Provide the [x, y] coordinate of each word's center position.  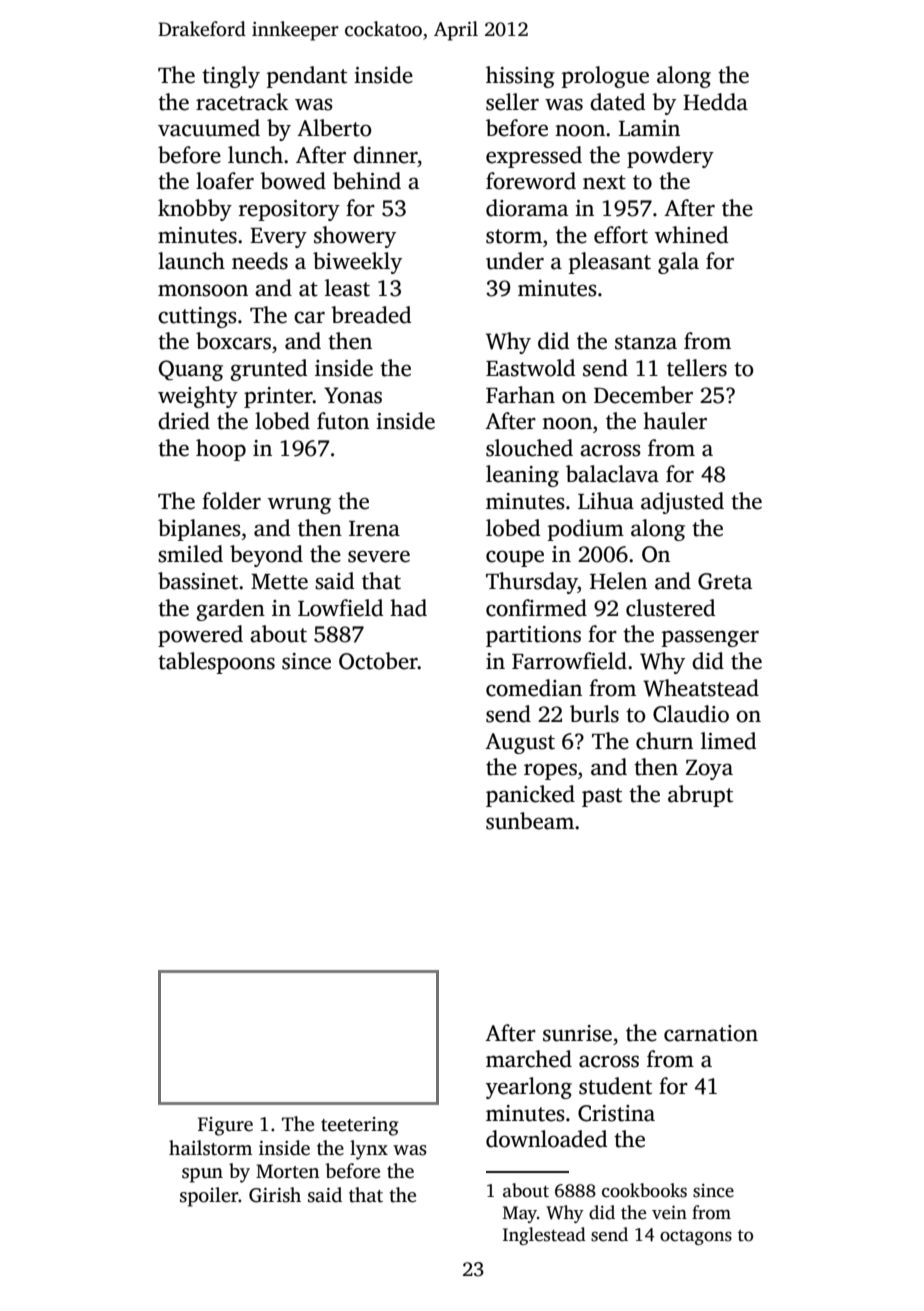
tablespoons [216, 663]
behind [367, 181]
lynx [369, 1150]
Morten [288, 1171]
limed [728, 741]
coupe [515, 558]
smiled [190, 554]
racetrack [242, 102]
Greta [725, 581]
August [520, 743]
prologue [605, 77]
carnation [711, 1033]
